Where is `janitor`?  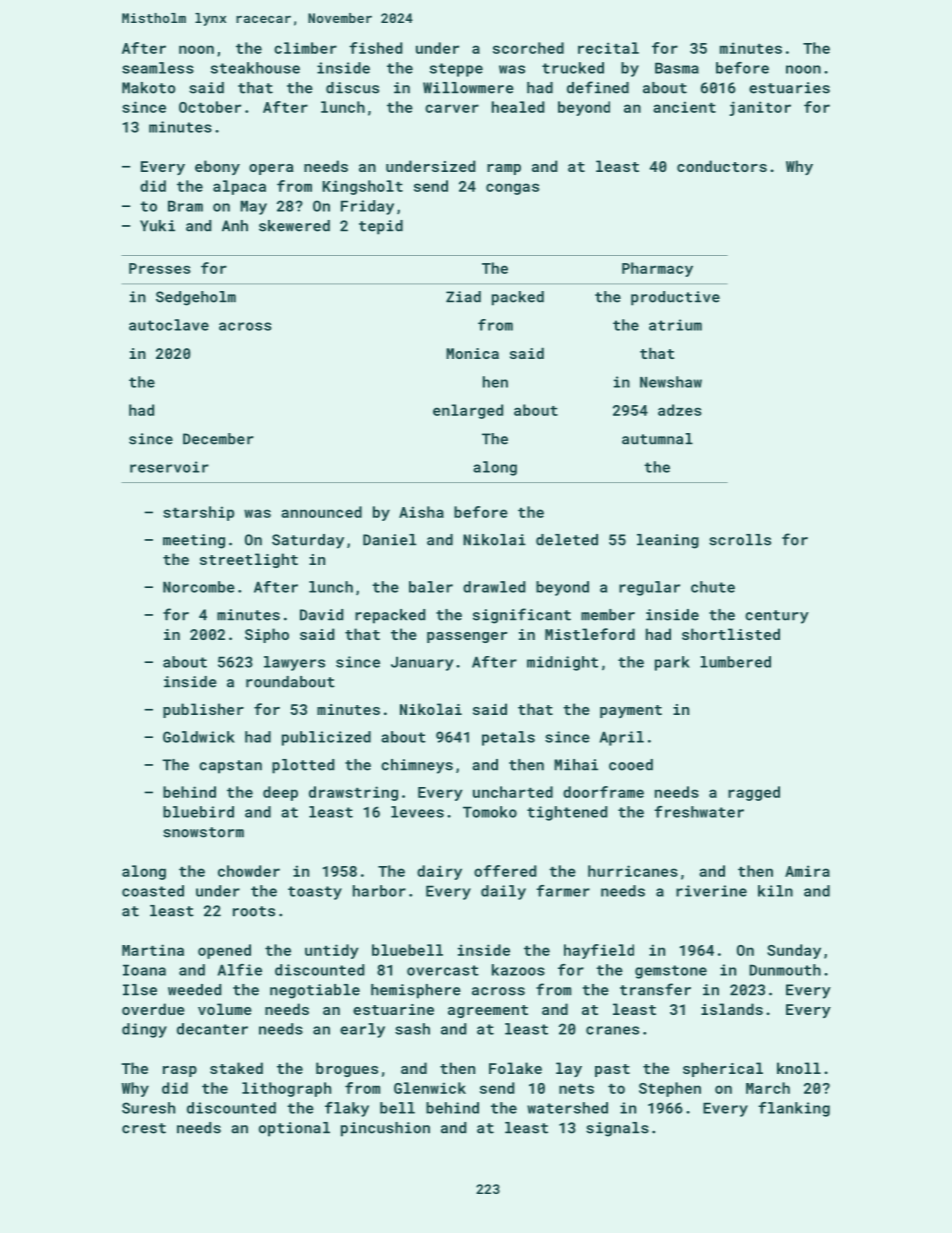
janitor is located at coordinates (760, 108).
